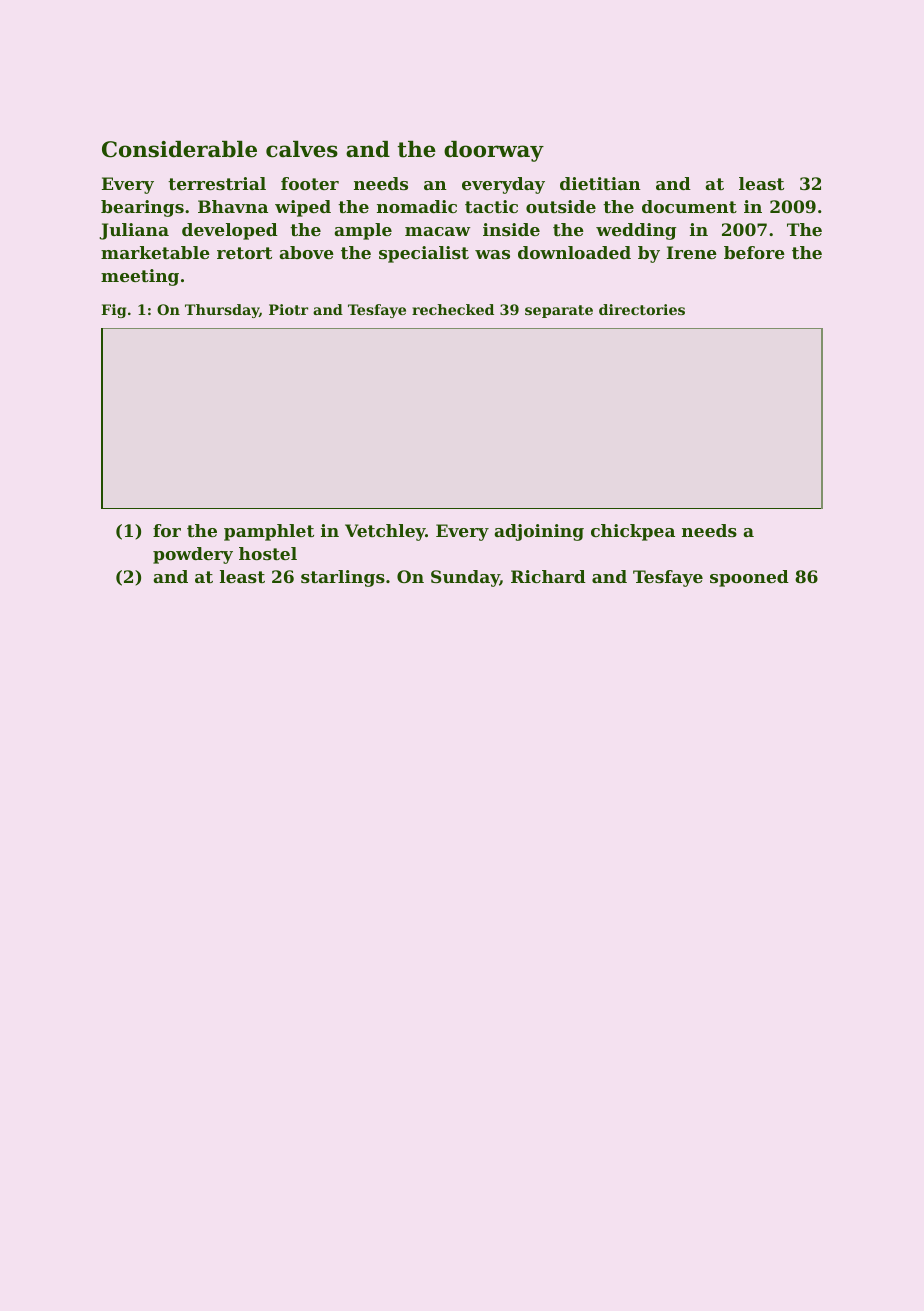 The height and width of the screenshot is (1311, 924). I want to click on meeting, so click(140, 277).
